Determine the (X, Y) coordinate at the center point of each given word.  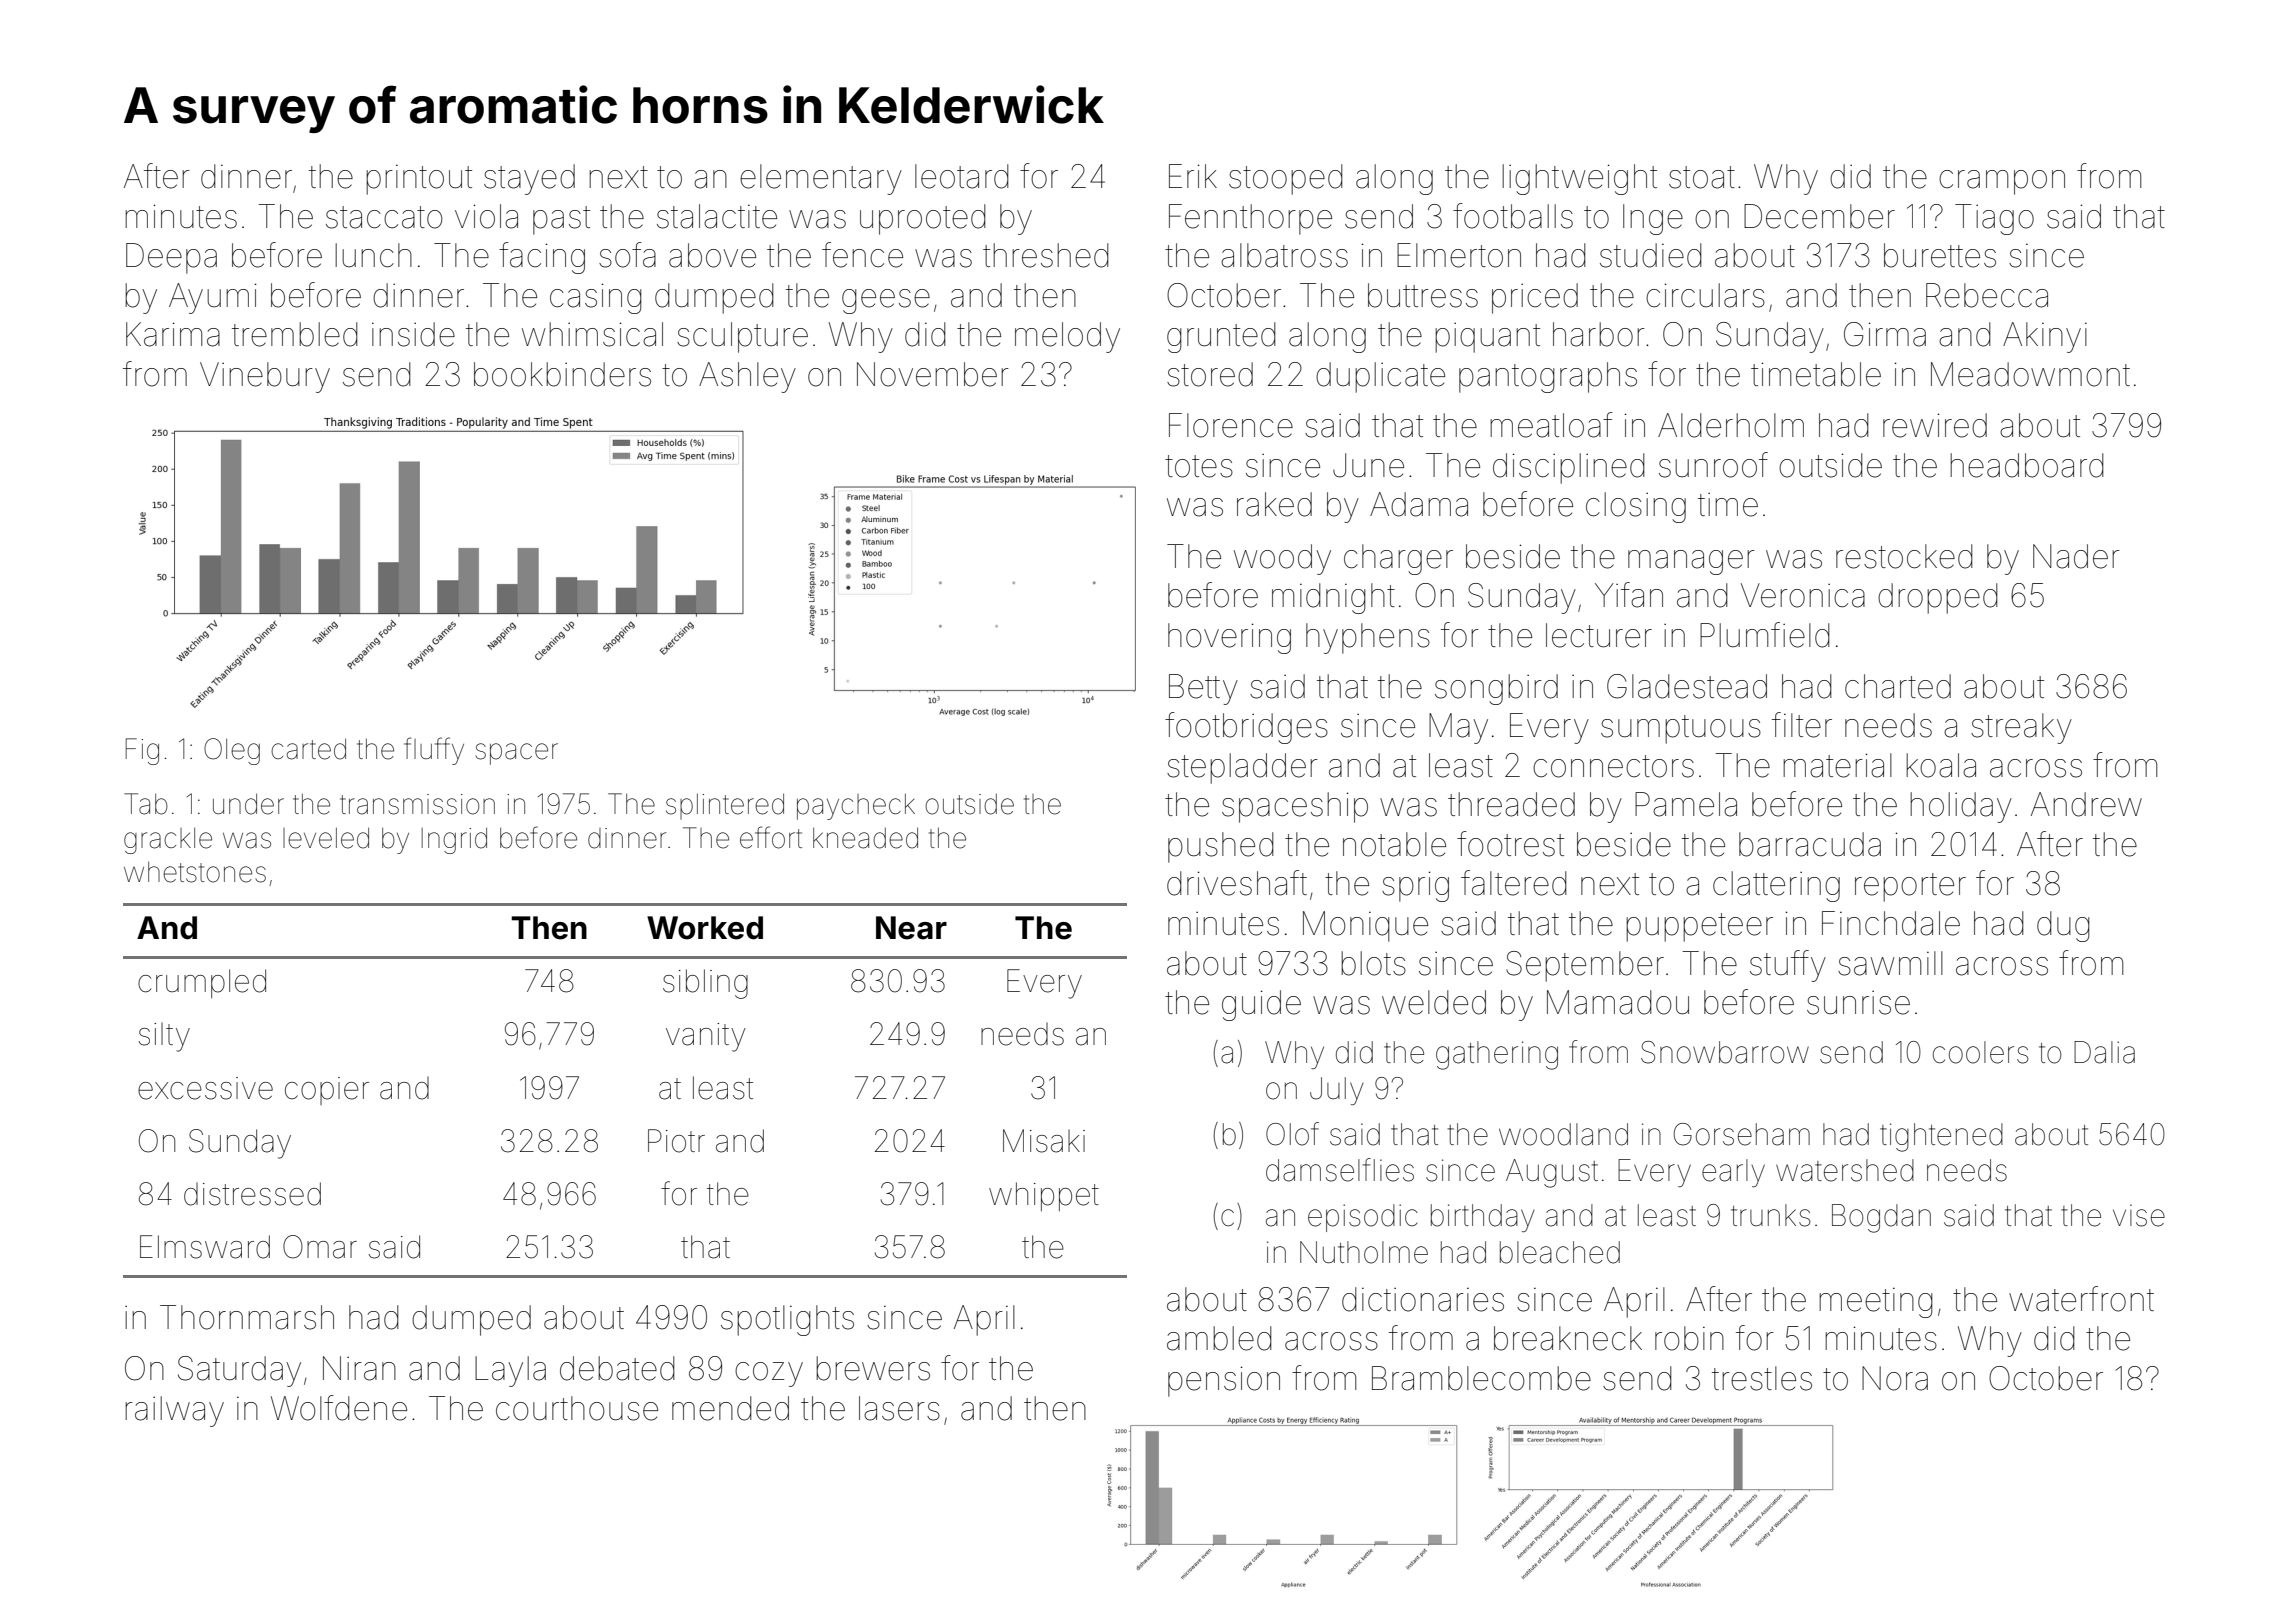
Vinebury (265, 377)
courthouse (577, 1408)
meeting (1876, 1303)
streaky (2021, 728)
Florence (1231, 425)
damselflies (1340, 1170)
